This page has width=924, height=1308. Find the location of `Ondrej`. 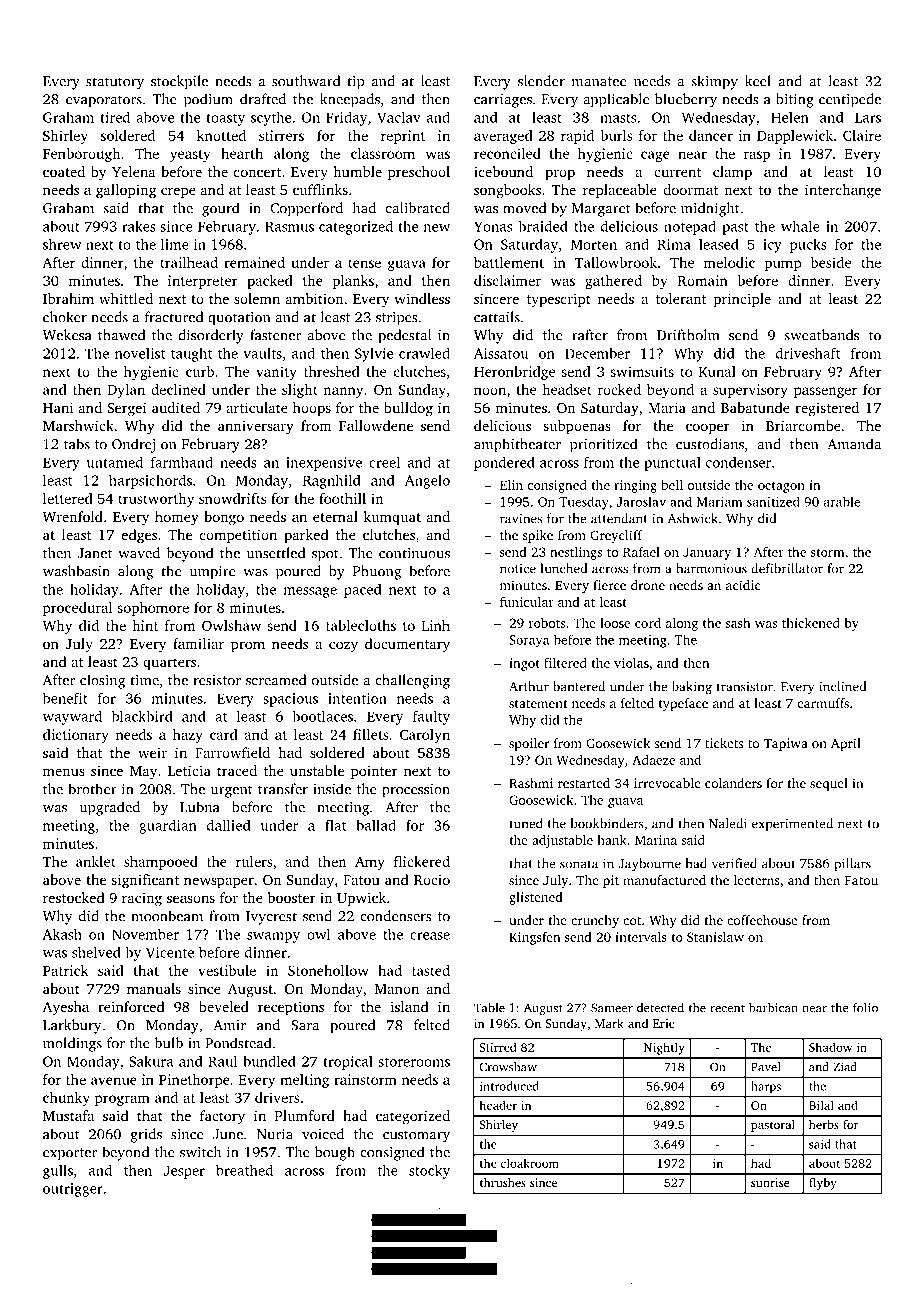

Ondrej is located at coordinates (133, 445).
